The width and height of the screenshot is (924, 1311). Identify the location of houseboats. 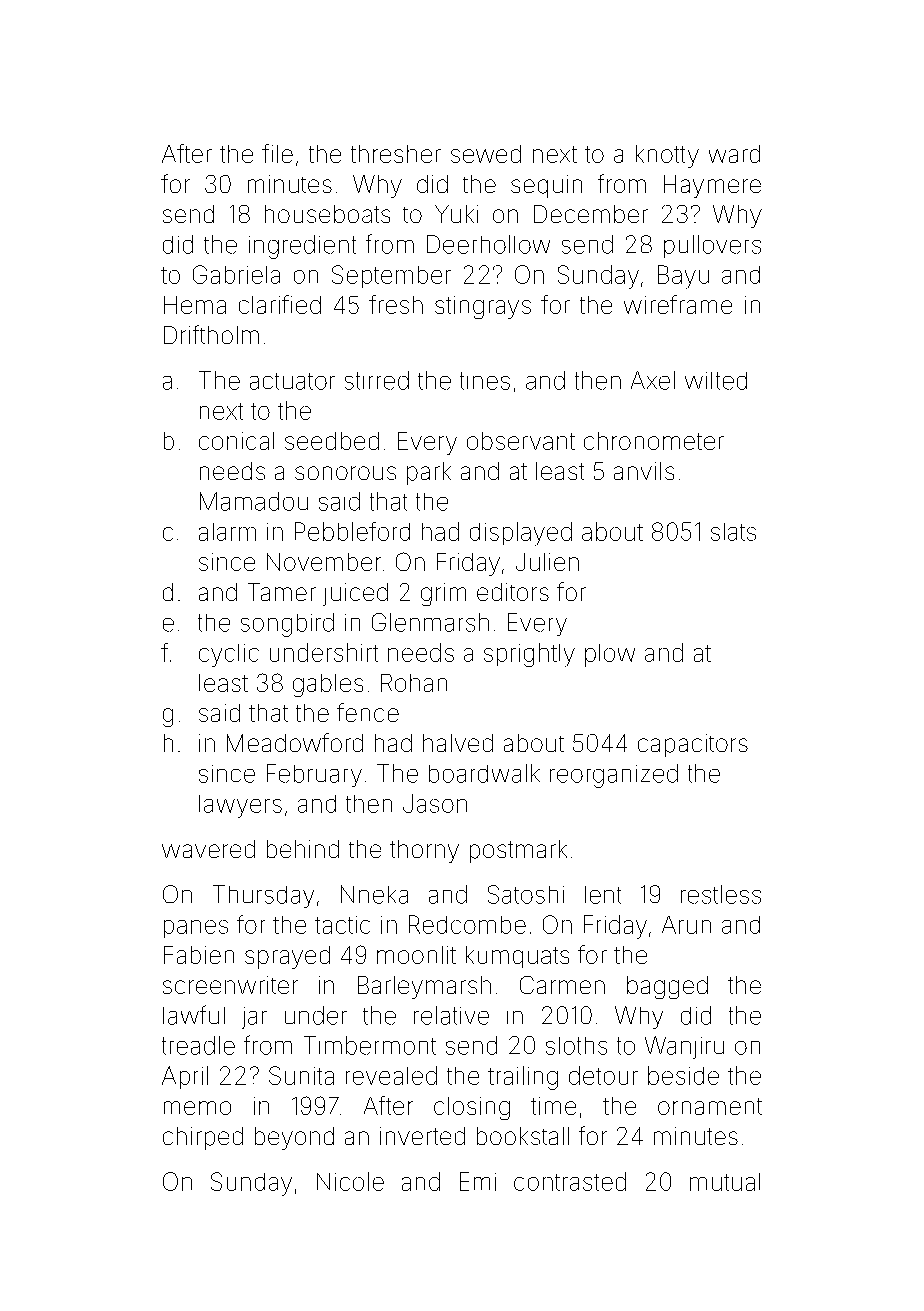
(327, 214).
